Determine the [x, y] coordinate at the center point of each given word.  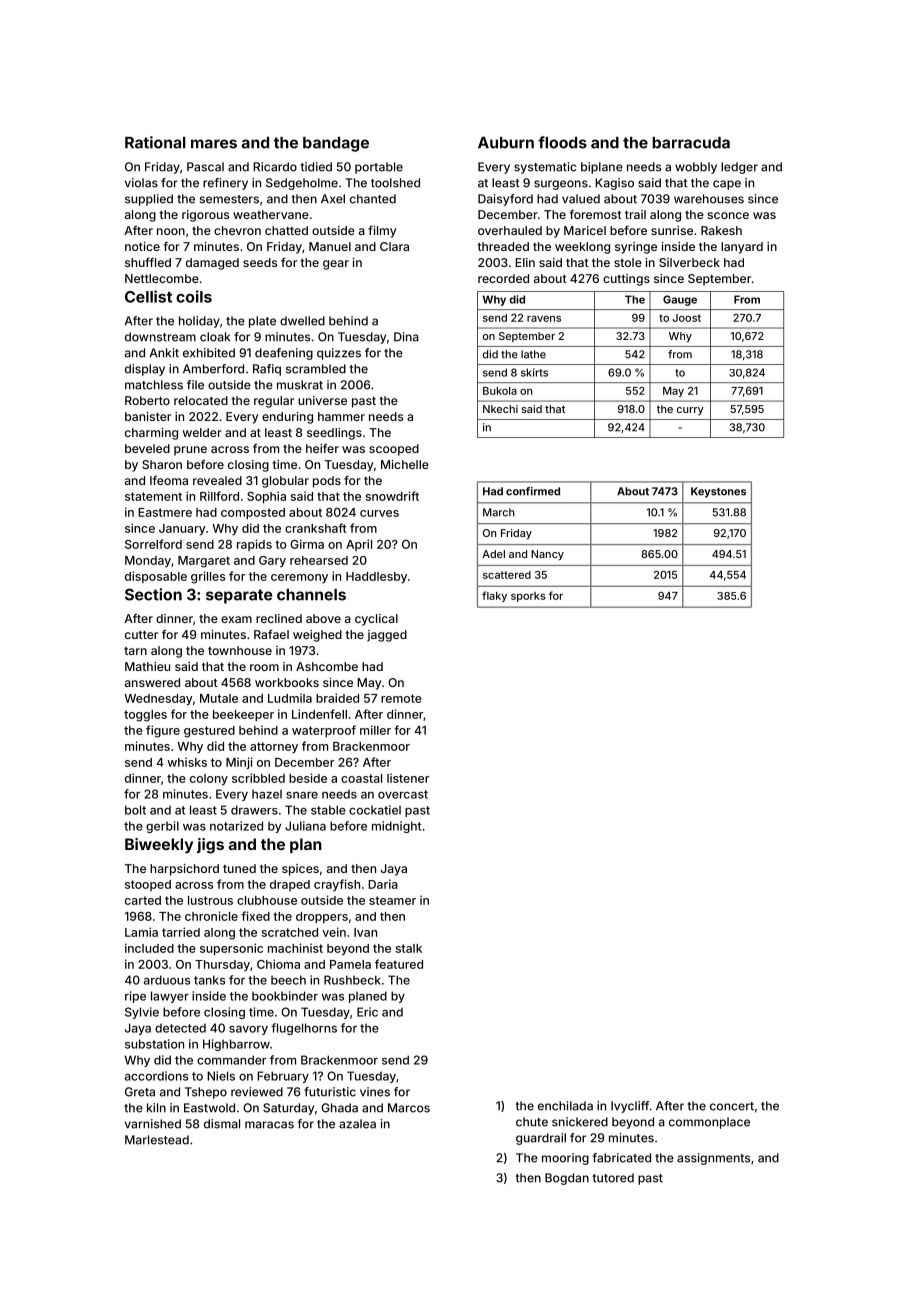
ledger [739, 168]
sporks [528, 597]
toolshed [395, 183]
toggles [145, 716]
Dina [406, 337]
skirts [534, 372]
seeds [260, 262]
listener [408, 778]
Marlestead [157, 1140]
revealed [217, 480]
